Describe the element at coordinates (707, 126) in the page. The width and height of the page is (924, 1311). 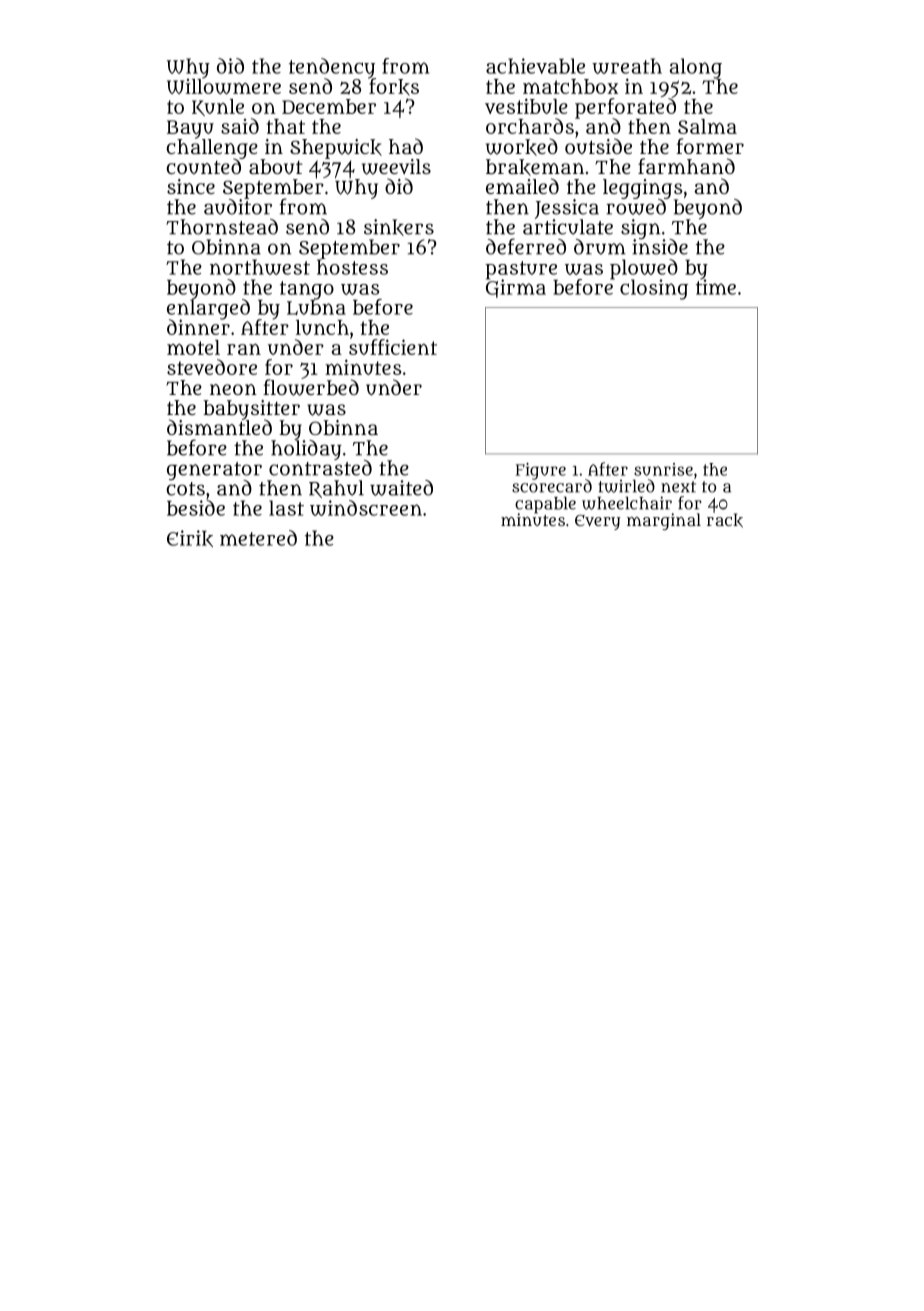
I see `Salma` at that location.
